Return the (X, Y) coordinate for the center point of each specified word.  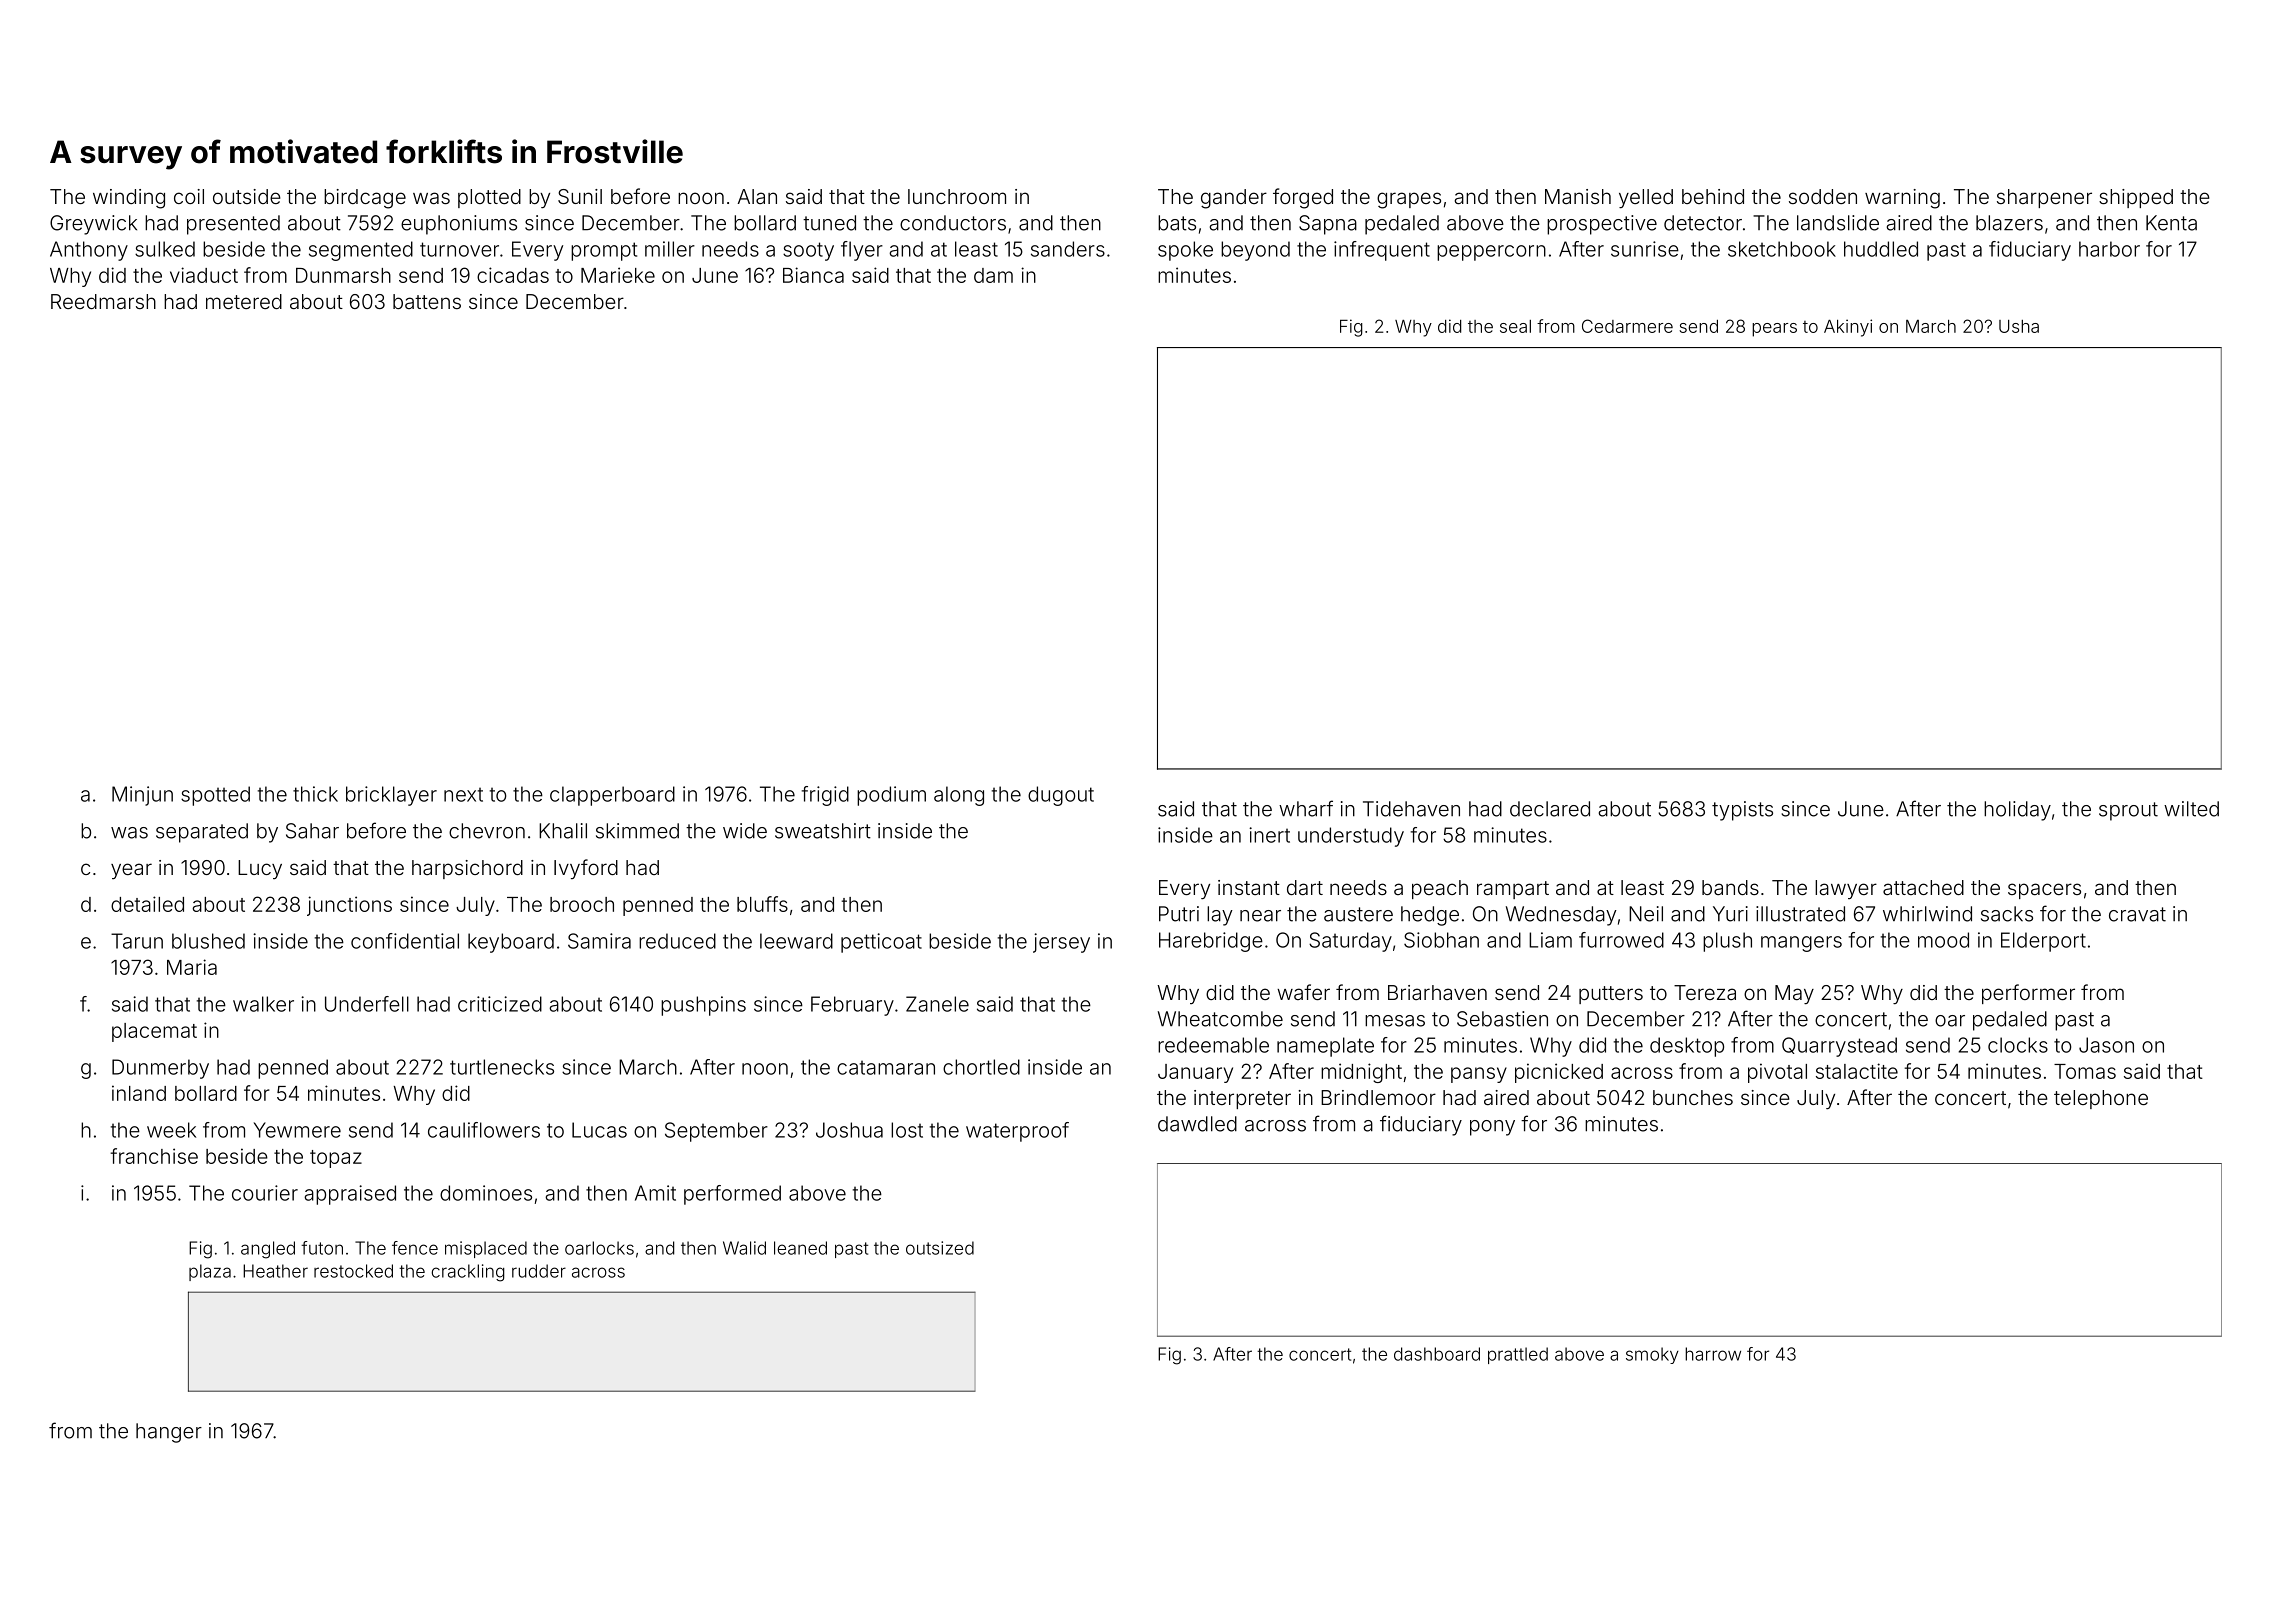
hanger (169, 1433)
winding (129, 199)
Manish (1578, 196)
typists (1742, 811)
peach (1440, 889)
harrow (1713, 1354)
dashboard (1437, 1354)
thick (315, 794)
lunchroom (957, 196)
